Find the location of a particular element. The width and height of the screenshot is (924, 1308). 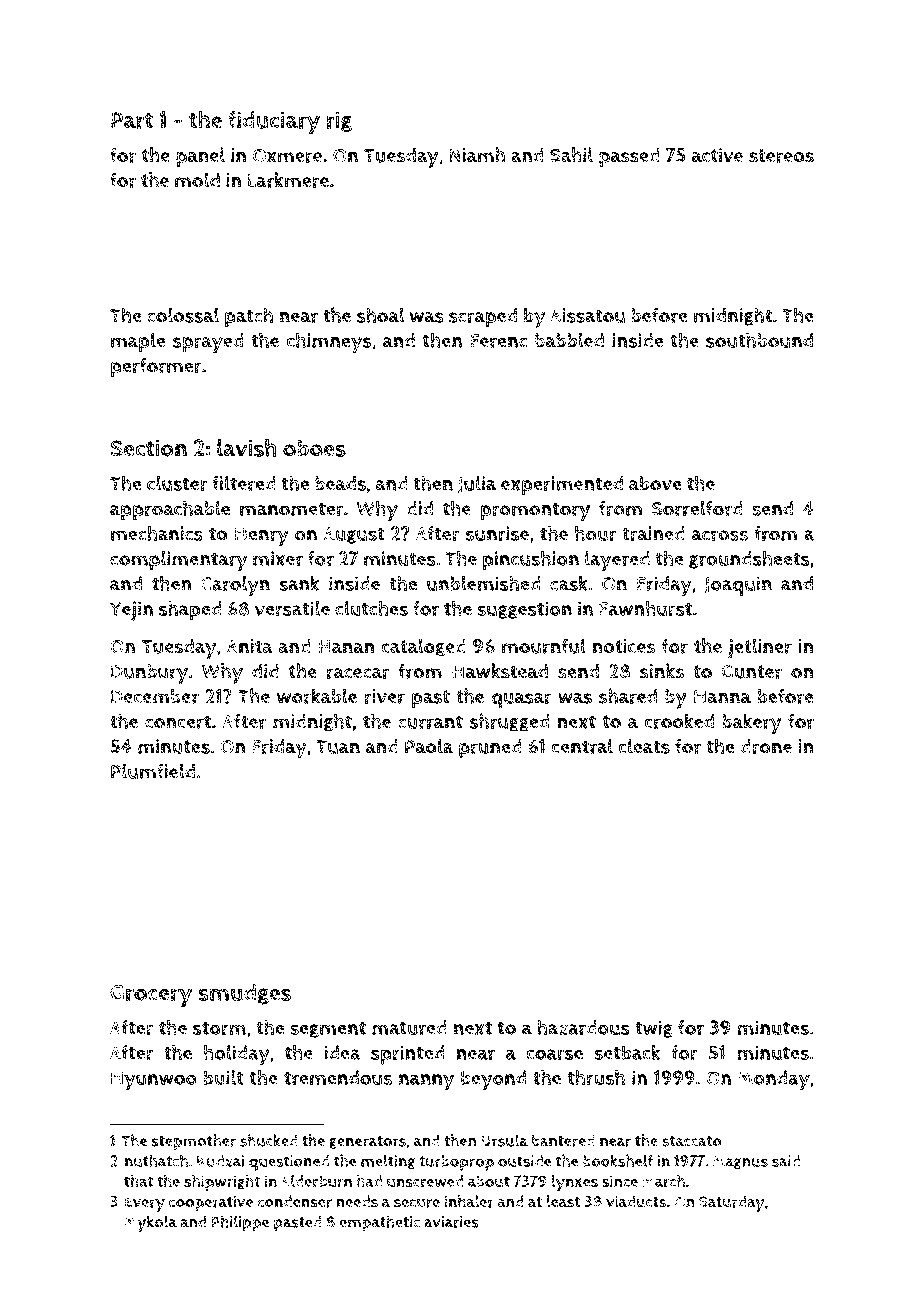

Aissatou is located at coordinates (587, 315).
